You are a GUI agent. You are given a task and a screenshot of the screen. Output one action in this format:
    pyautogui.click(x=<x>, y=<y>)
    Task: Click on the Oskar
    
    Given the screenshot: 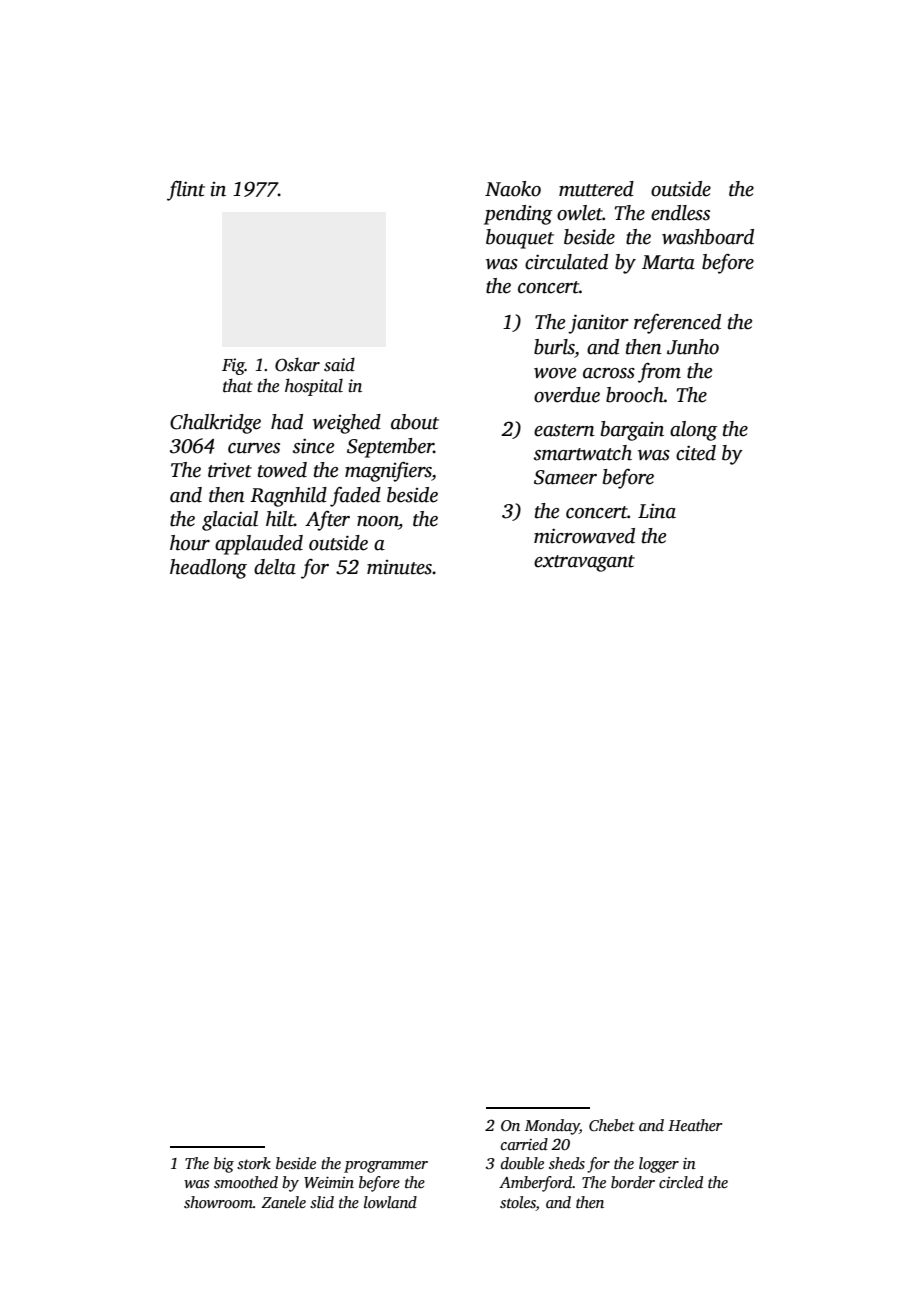 What is the action you would take?
    pyautogui.click(x=297, y=364)
